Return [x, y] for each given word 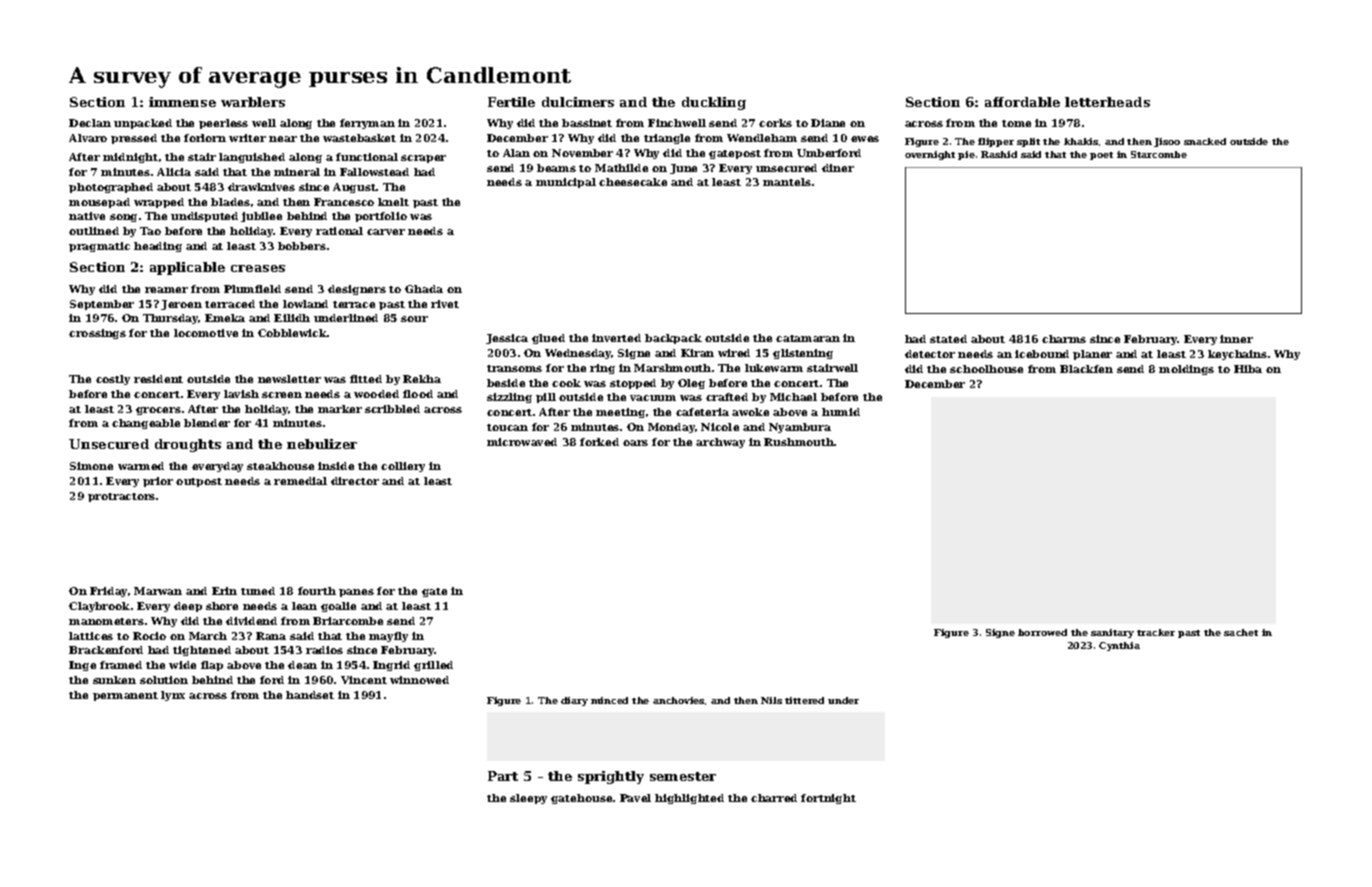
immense [182, 102]
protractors [121, 497]
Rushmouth [799, 442]
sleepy [528, 799]
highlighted [689, 799]
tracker [1156, 632]
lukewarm [774, 368]
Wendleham [762, 138]
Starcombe [1159, 154]
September [102, 305]
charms [1064, 339]
